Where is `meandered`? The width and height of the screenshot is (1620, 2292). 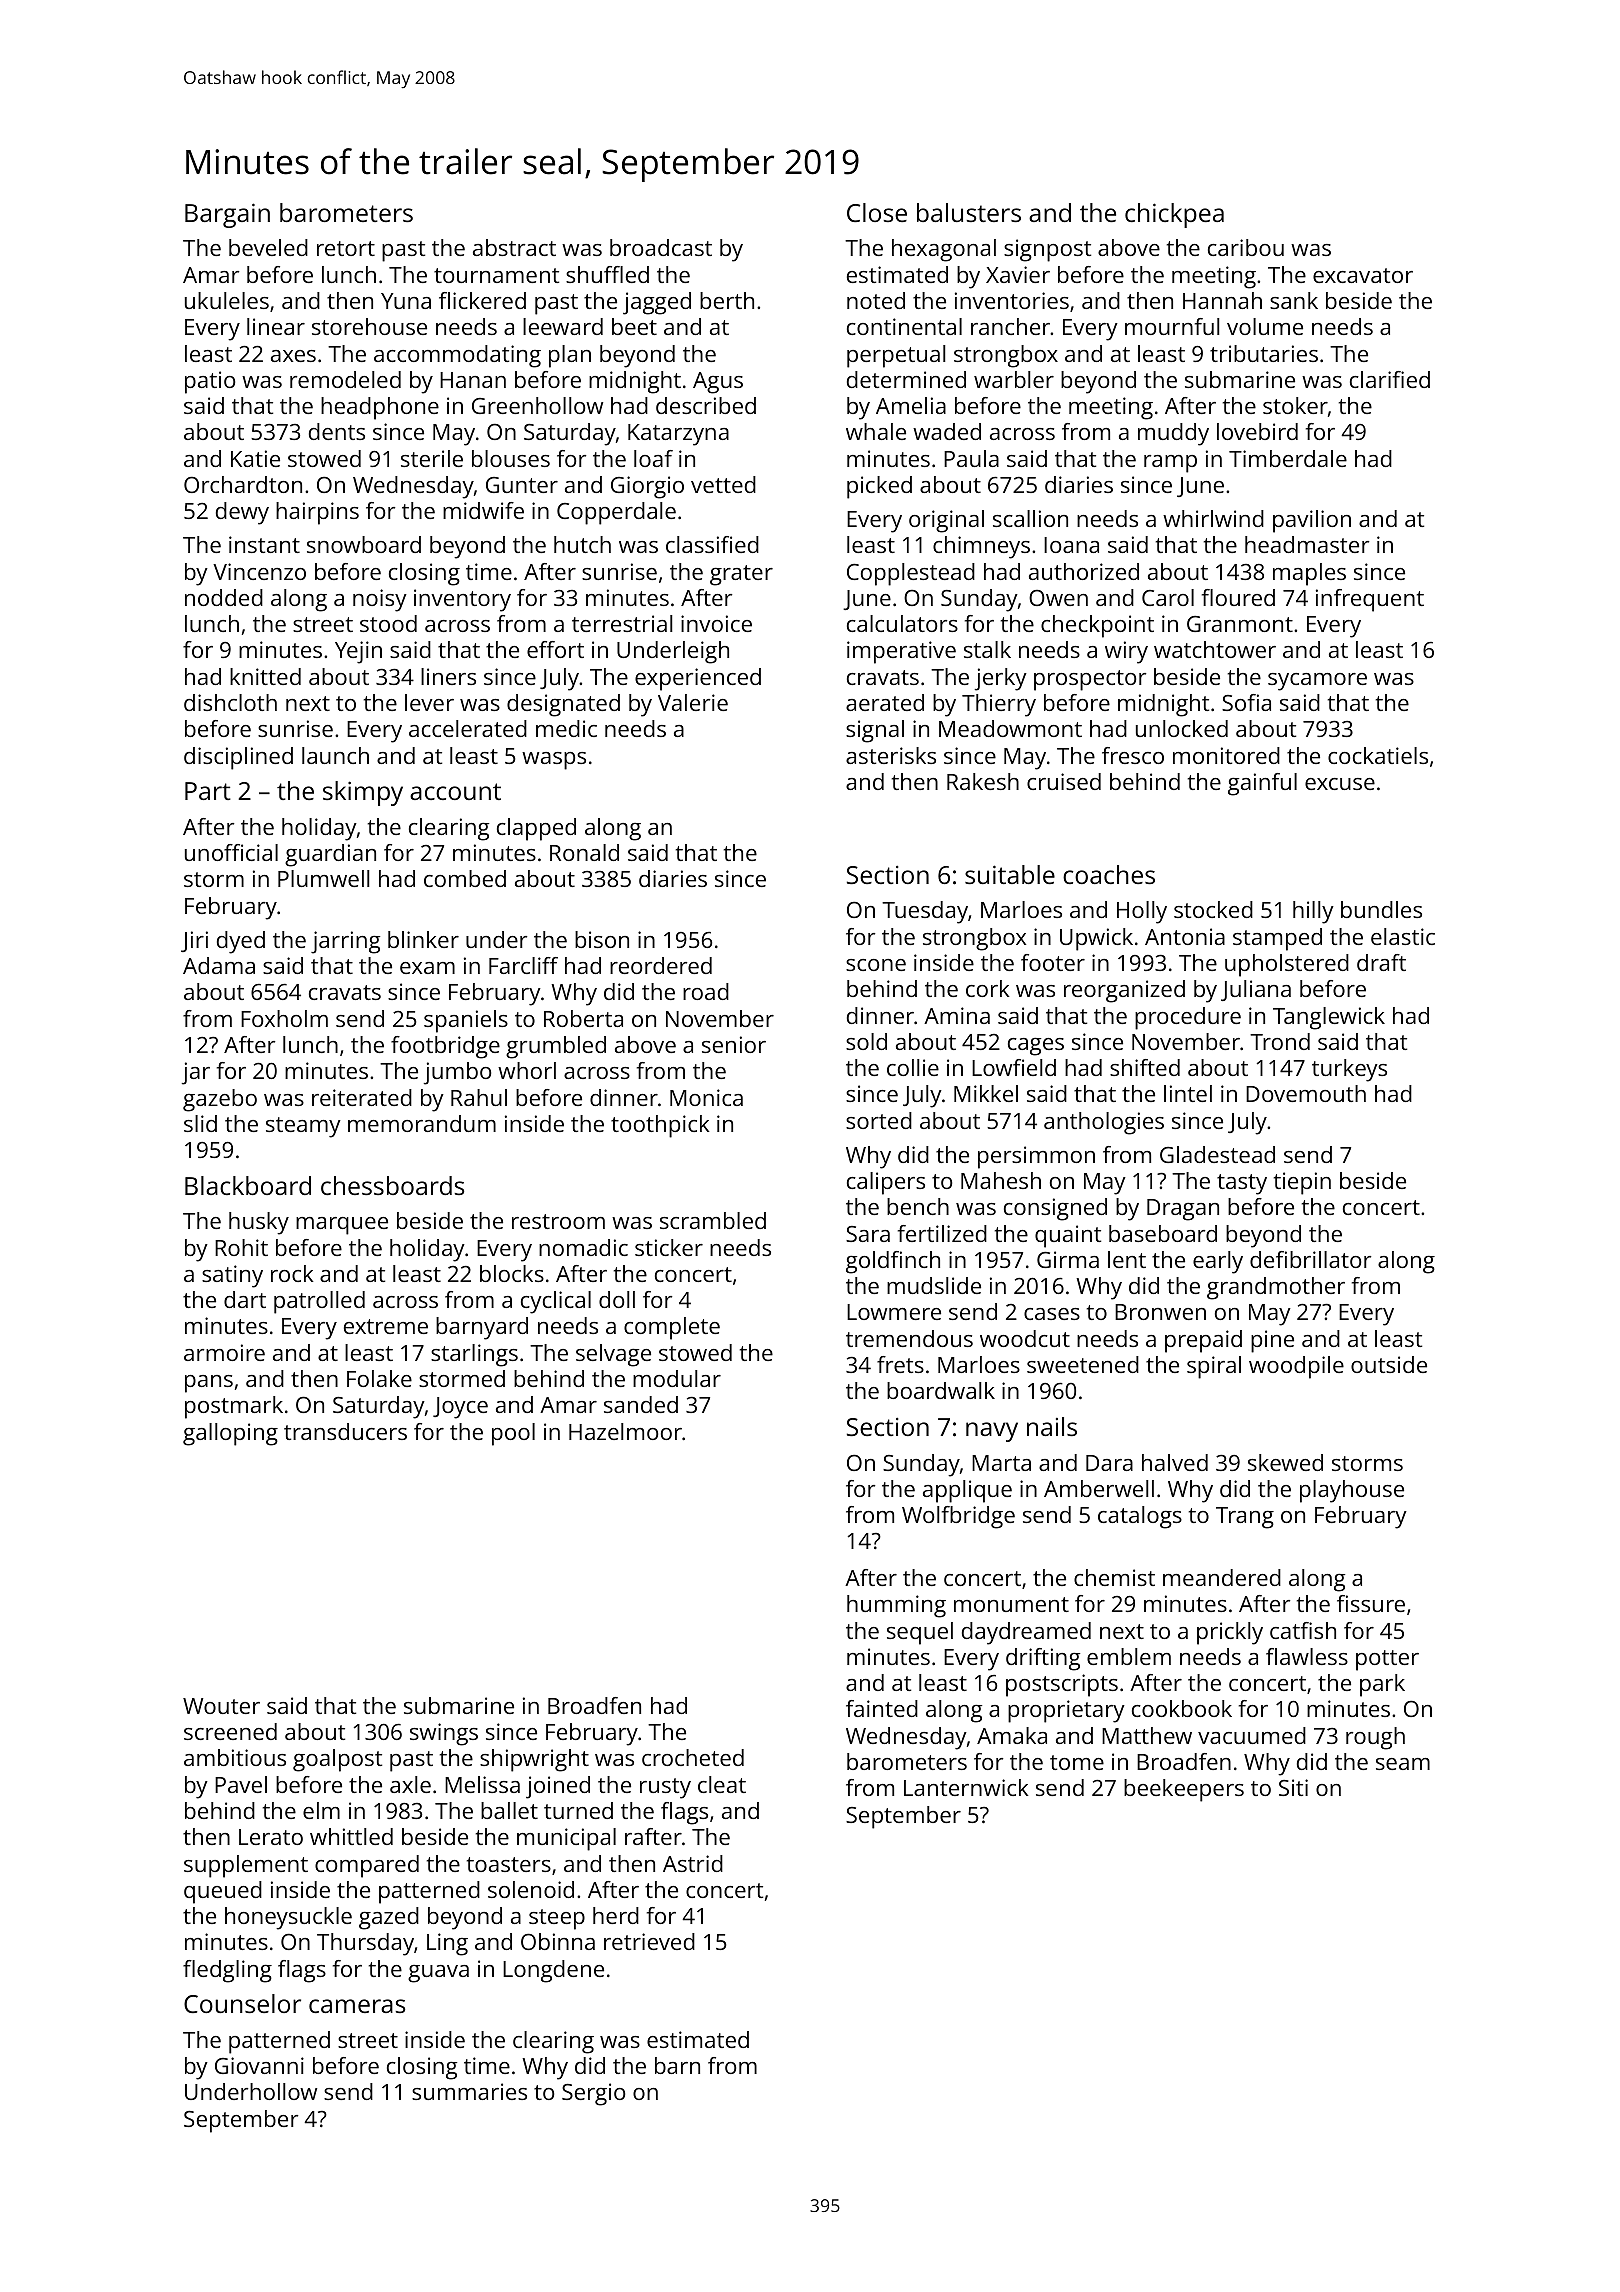 meandered is located at coordinates (1222, 1577).
